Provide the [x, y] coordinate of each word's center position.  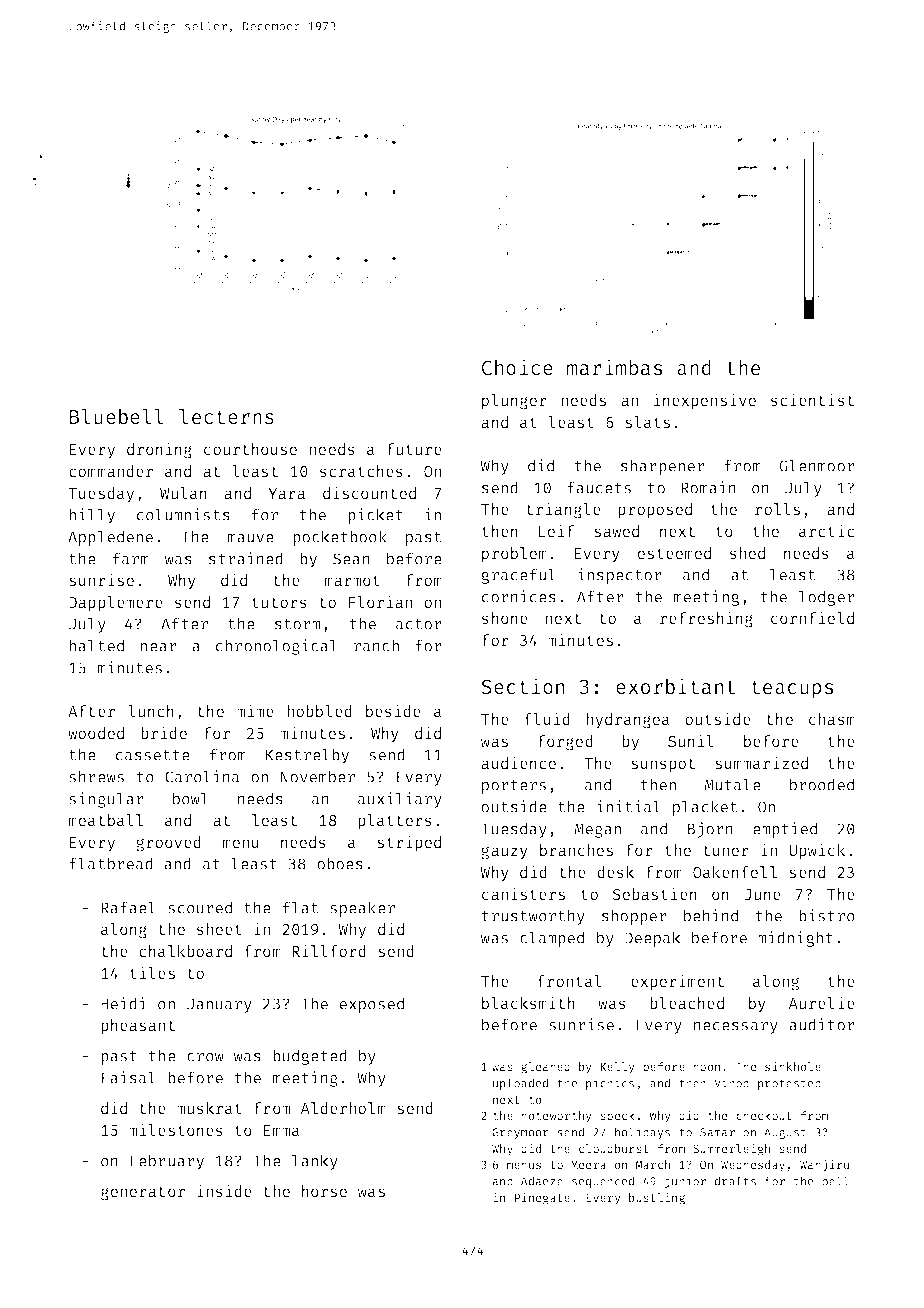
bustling [657, 1199]
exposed [372, 1005]
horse [324, 1191]
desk [615, 872]
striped [409, 843]
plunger [514, 402]
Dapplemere [116, 604]
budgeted [310, 1057]
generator [143, 1193]
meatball [106, 820]
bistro [827, 915]
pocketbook [340, 538]
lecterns [226, 416]
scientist [812, 399]
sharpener [663, 467]
